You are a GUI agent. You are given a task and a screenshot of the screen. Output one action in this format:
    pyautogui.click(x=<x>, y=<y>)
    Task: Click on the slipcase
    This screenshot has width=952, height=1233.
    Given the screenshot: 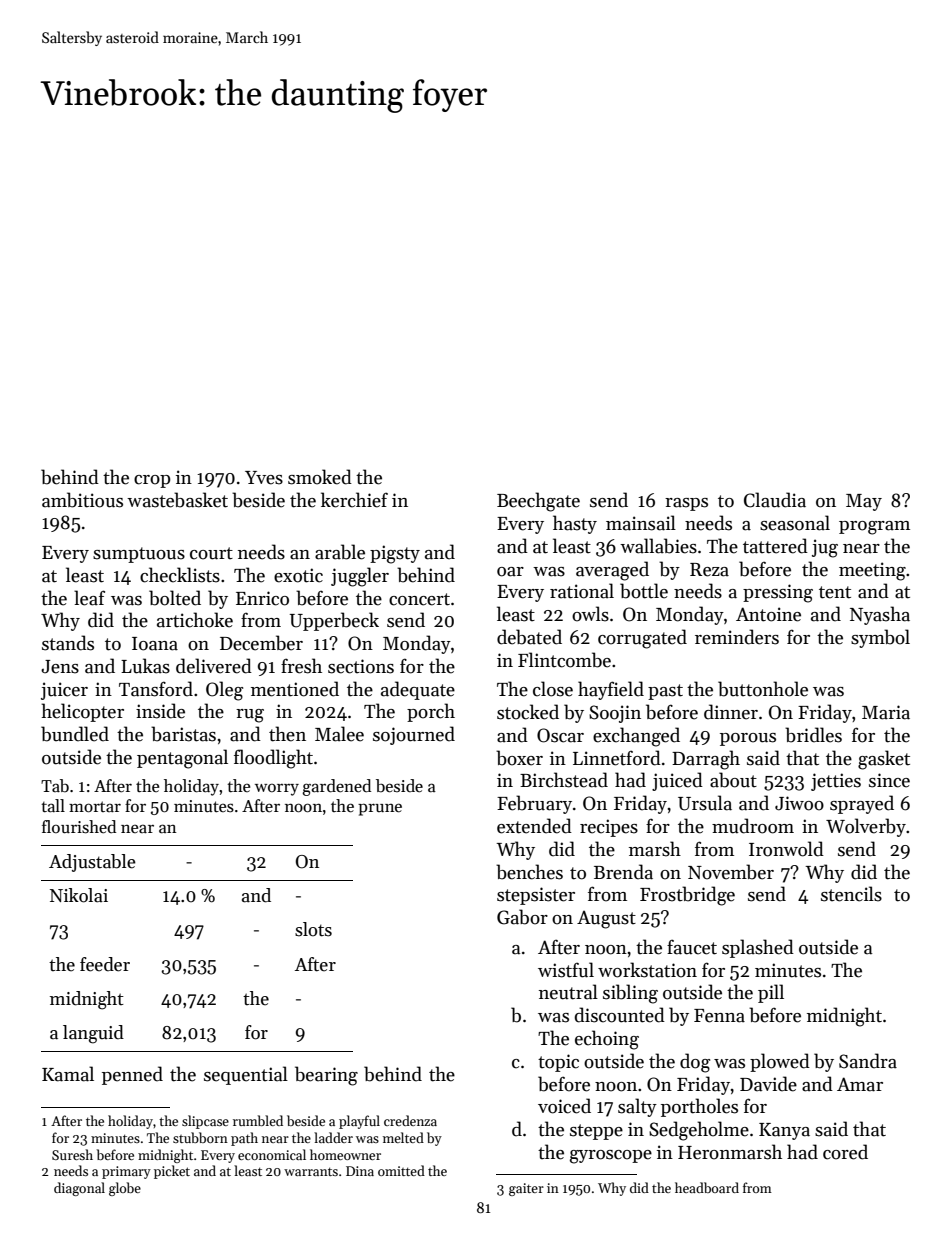 What is the action you would take?
    pyautogui.click(x=205, y=1122)
